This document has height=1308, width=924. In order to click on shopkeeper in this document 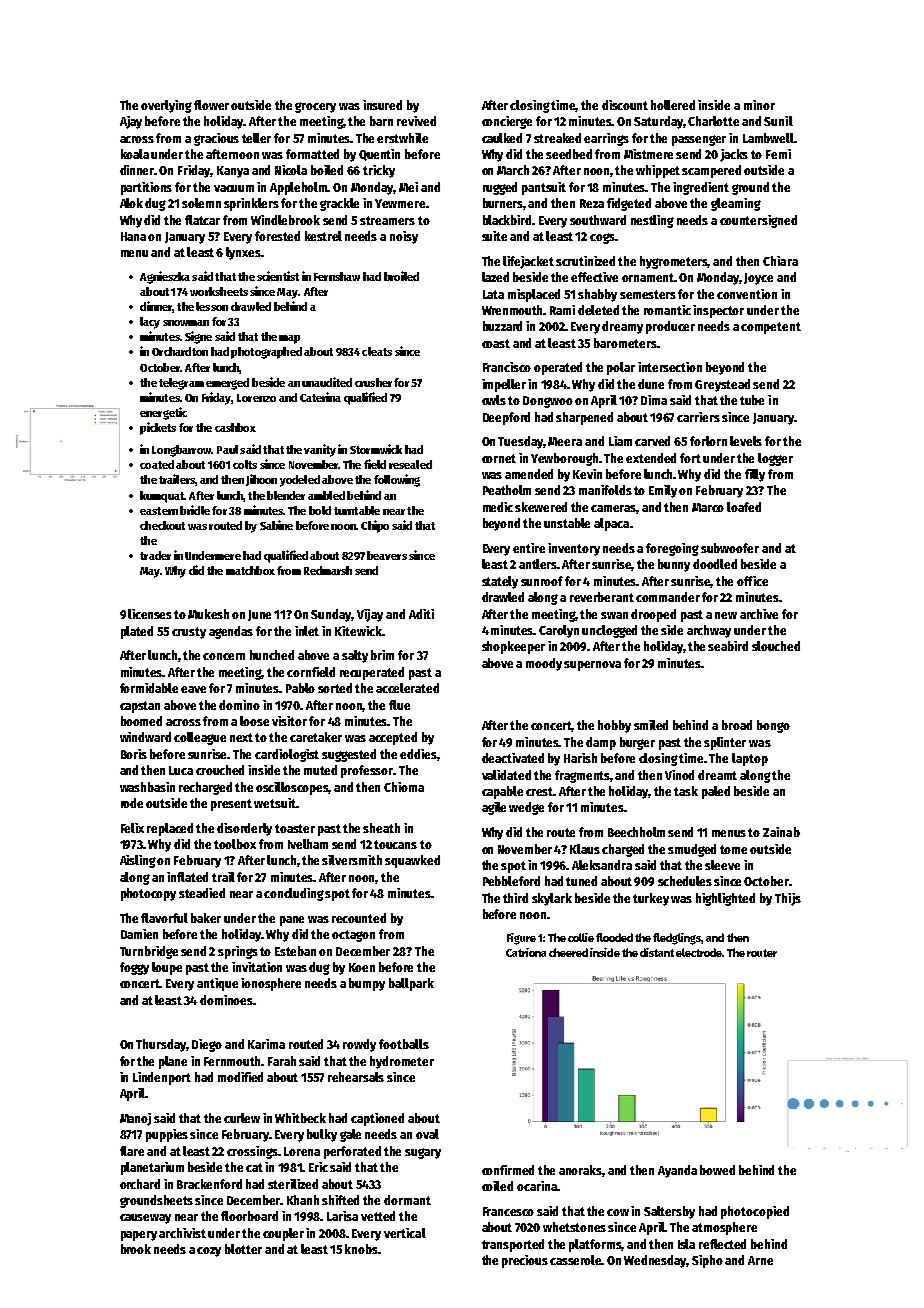, I will do `click(513, 647)`.
